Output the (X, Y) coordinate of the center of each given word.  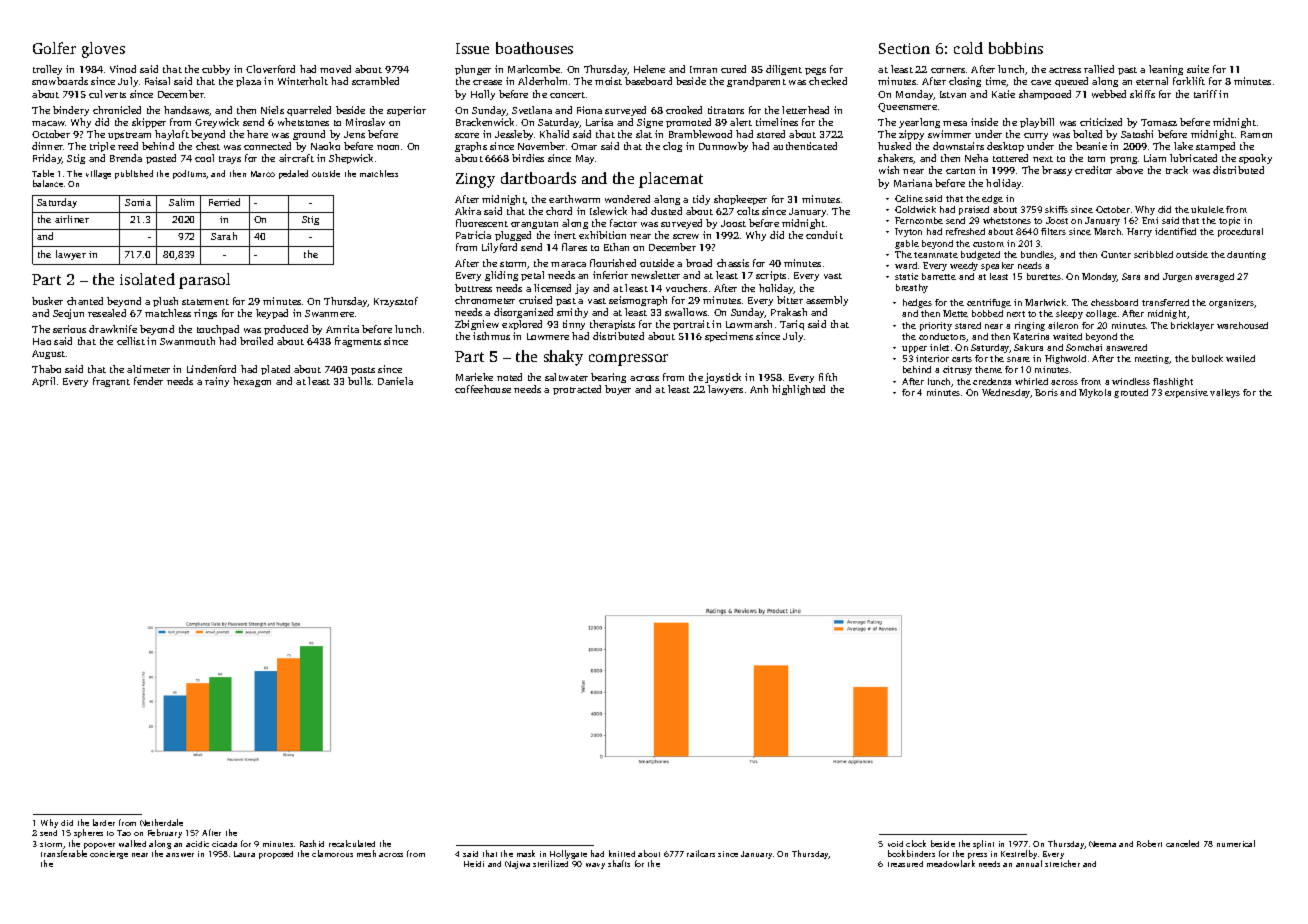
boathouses (534, 48)
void (895, 844)
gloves (103, 50)
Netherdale (161, 822)
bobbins (1016, 48)
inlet (939, 347)
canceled (1182, 843)
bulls (359, 381)
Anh (759, 389)
